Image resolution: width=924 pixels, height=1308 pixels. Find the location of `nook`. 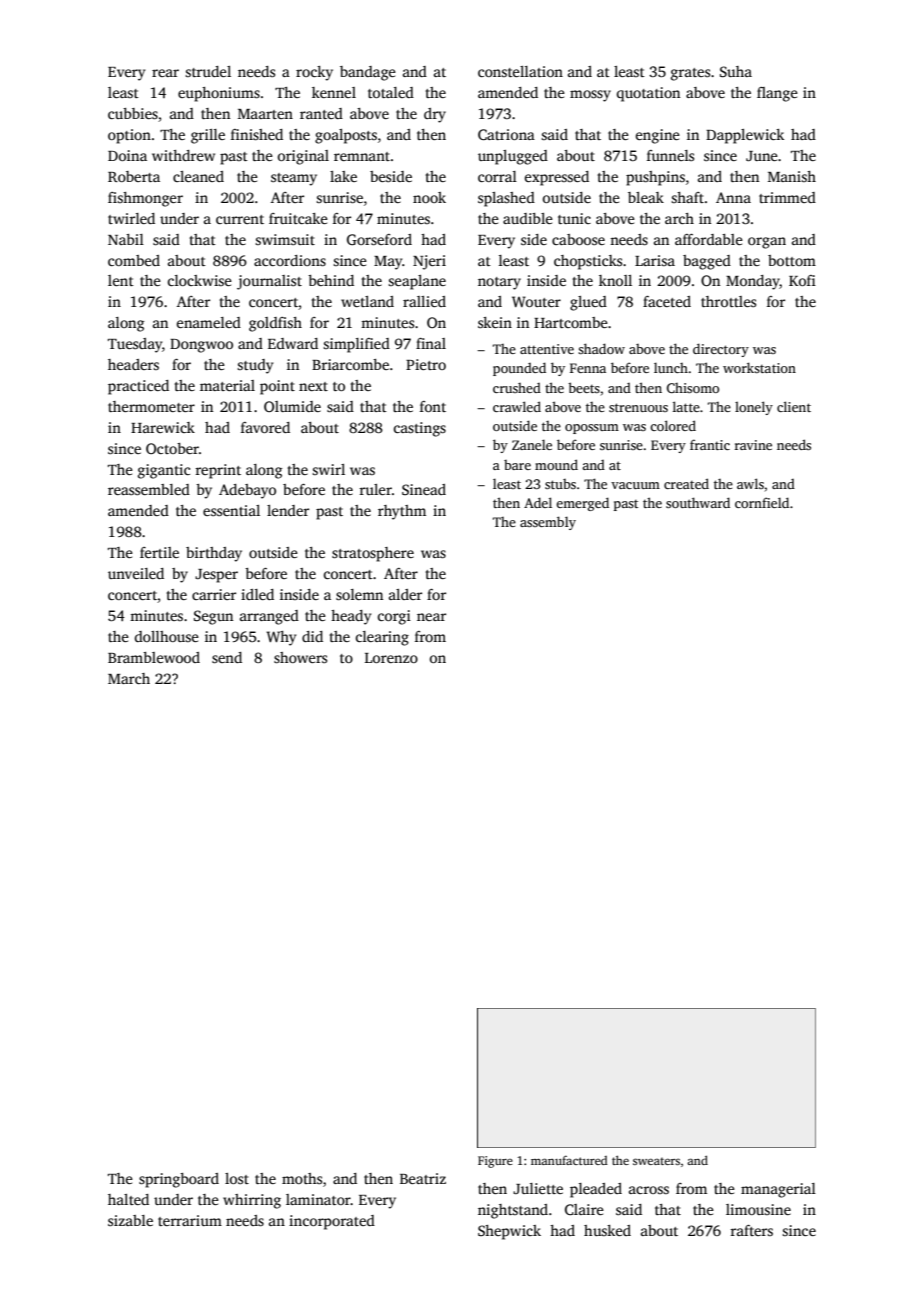

nook is located at coordinates (429, 197).
